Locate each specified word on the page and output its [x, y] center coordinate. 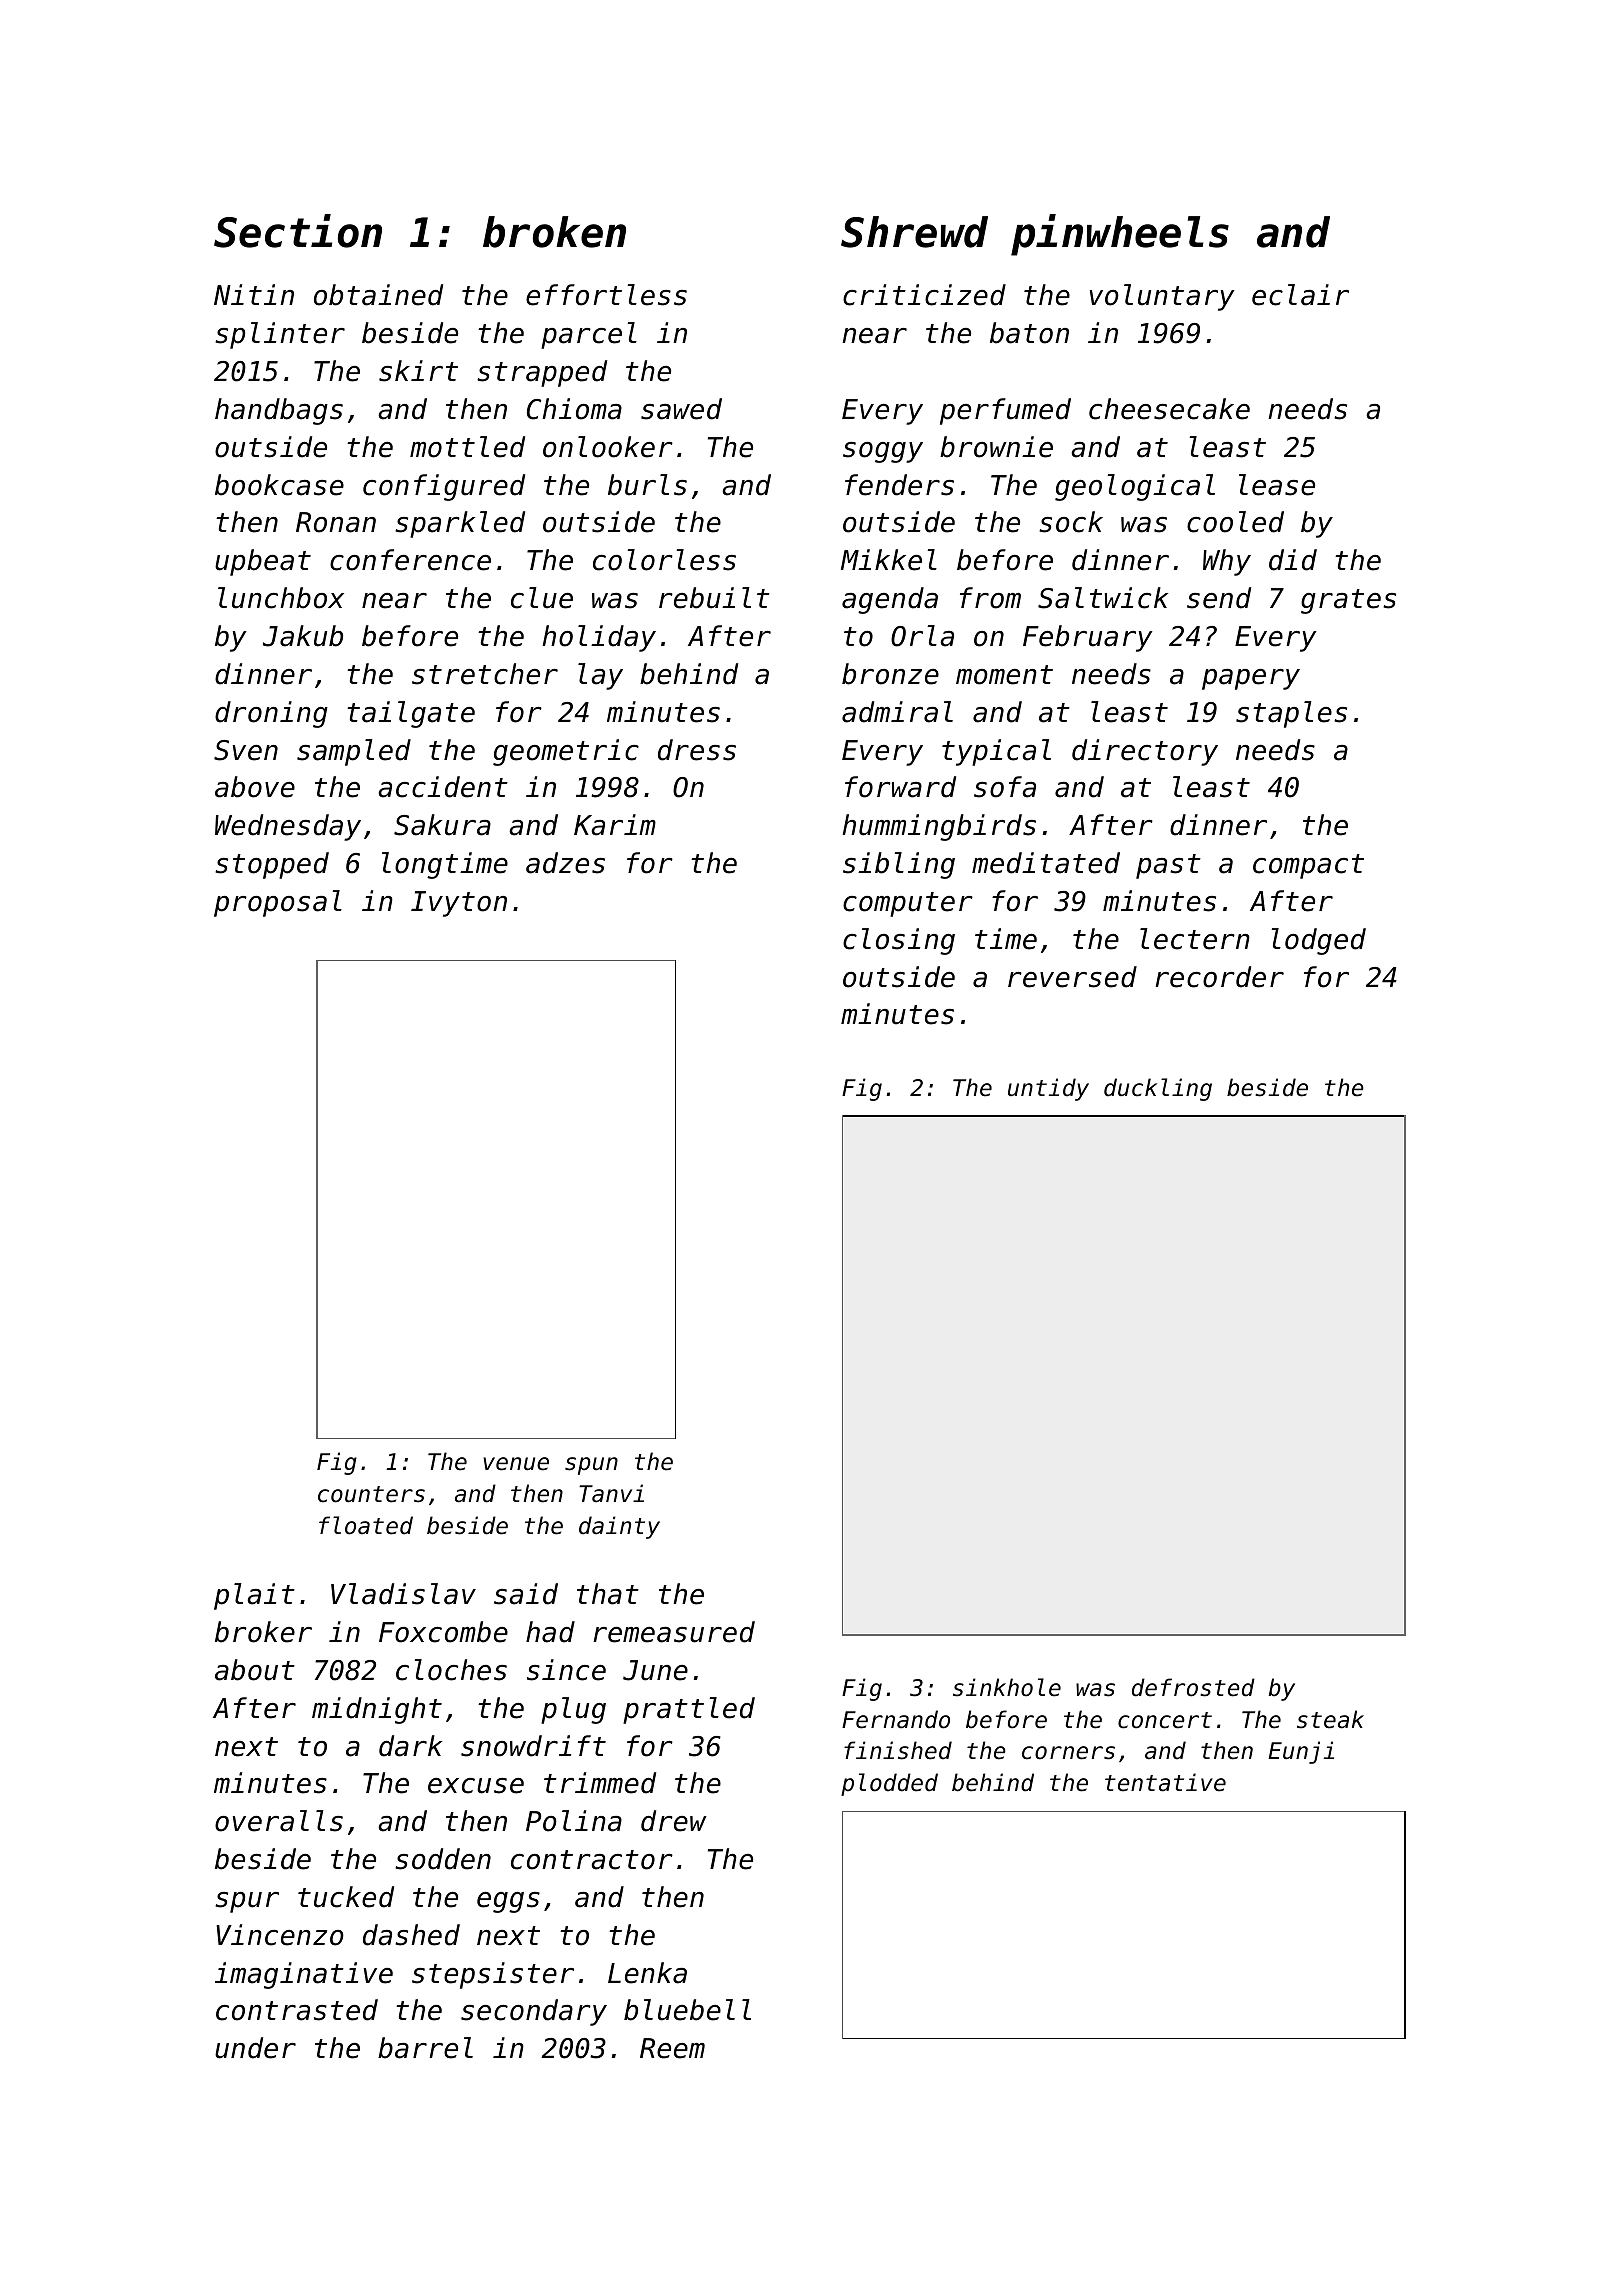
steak [1330, 1719]
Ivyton [459, 904]
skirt [418, 371]
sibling [899, 865]
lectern [1195, 939]
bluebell [687, 2010]
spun [591, 1466]
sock [1071, 522]
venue [516, 1464]
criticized [924, 295]
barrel [425, 2048]
